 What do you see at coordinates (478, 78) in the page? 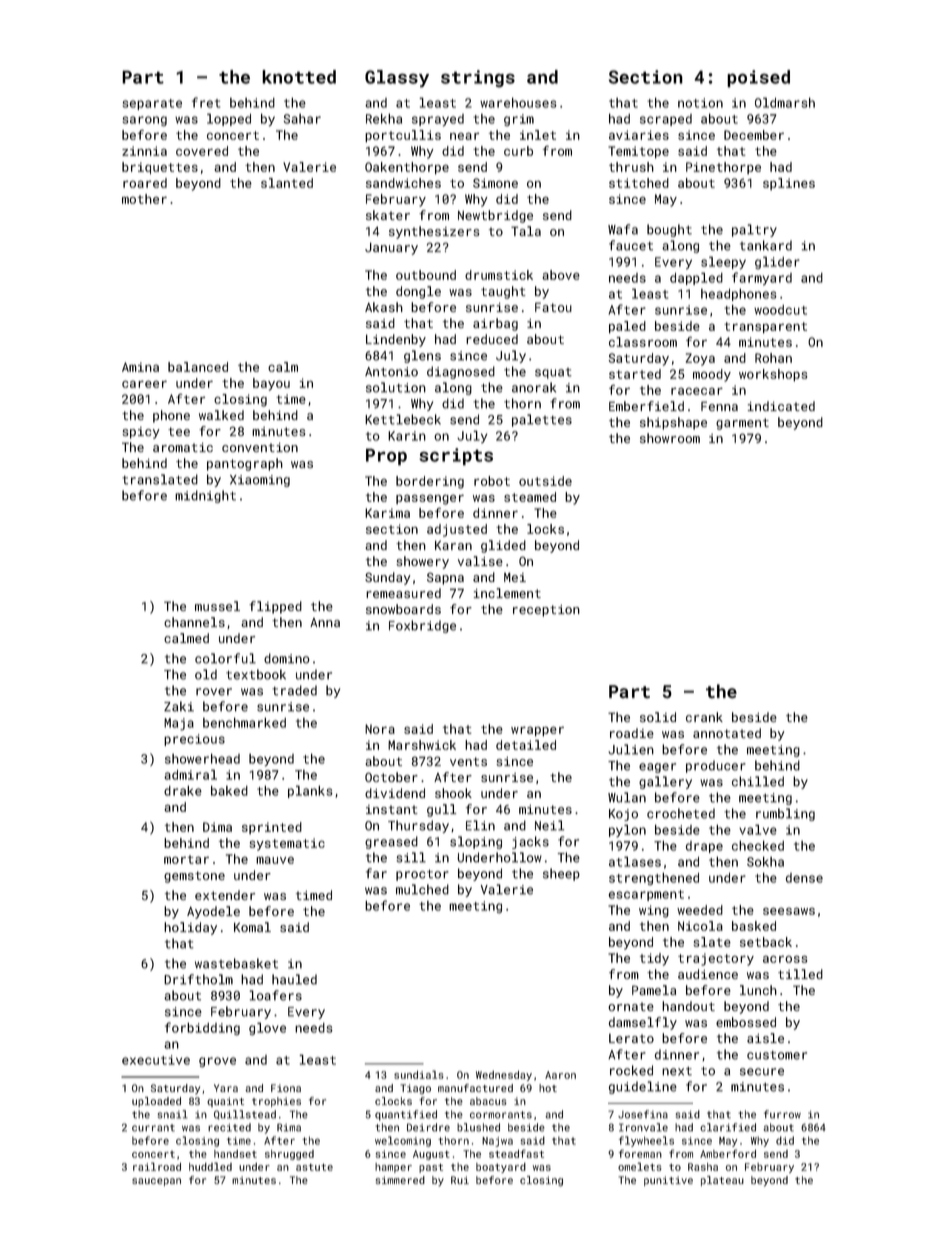
I see `strings` at bounding box center [478, 78].
